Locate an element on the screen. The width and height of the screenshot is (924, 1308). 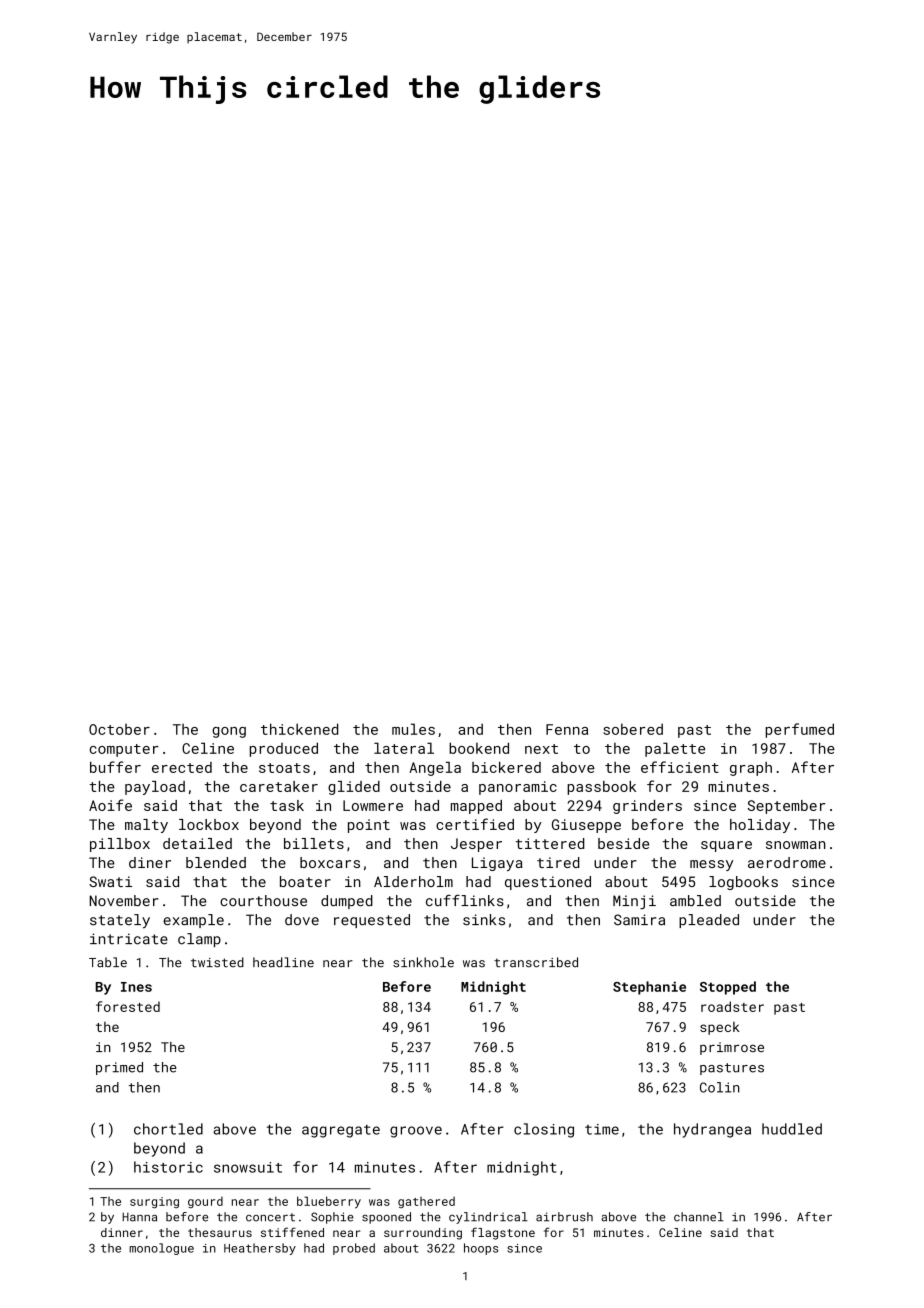
October is located at coordinates (119, 729).
